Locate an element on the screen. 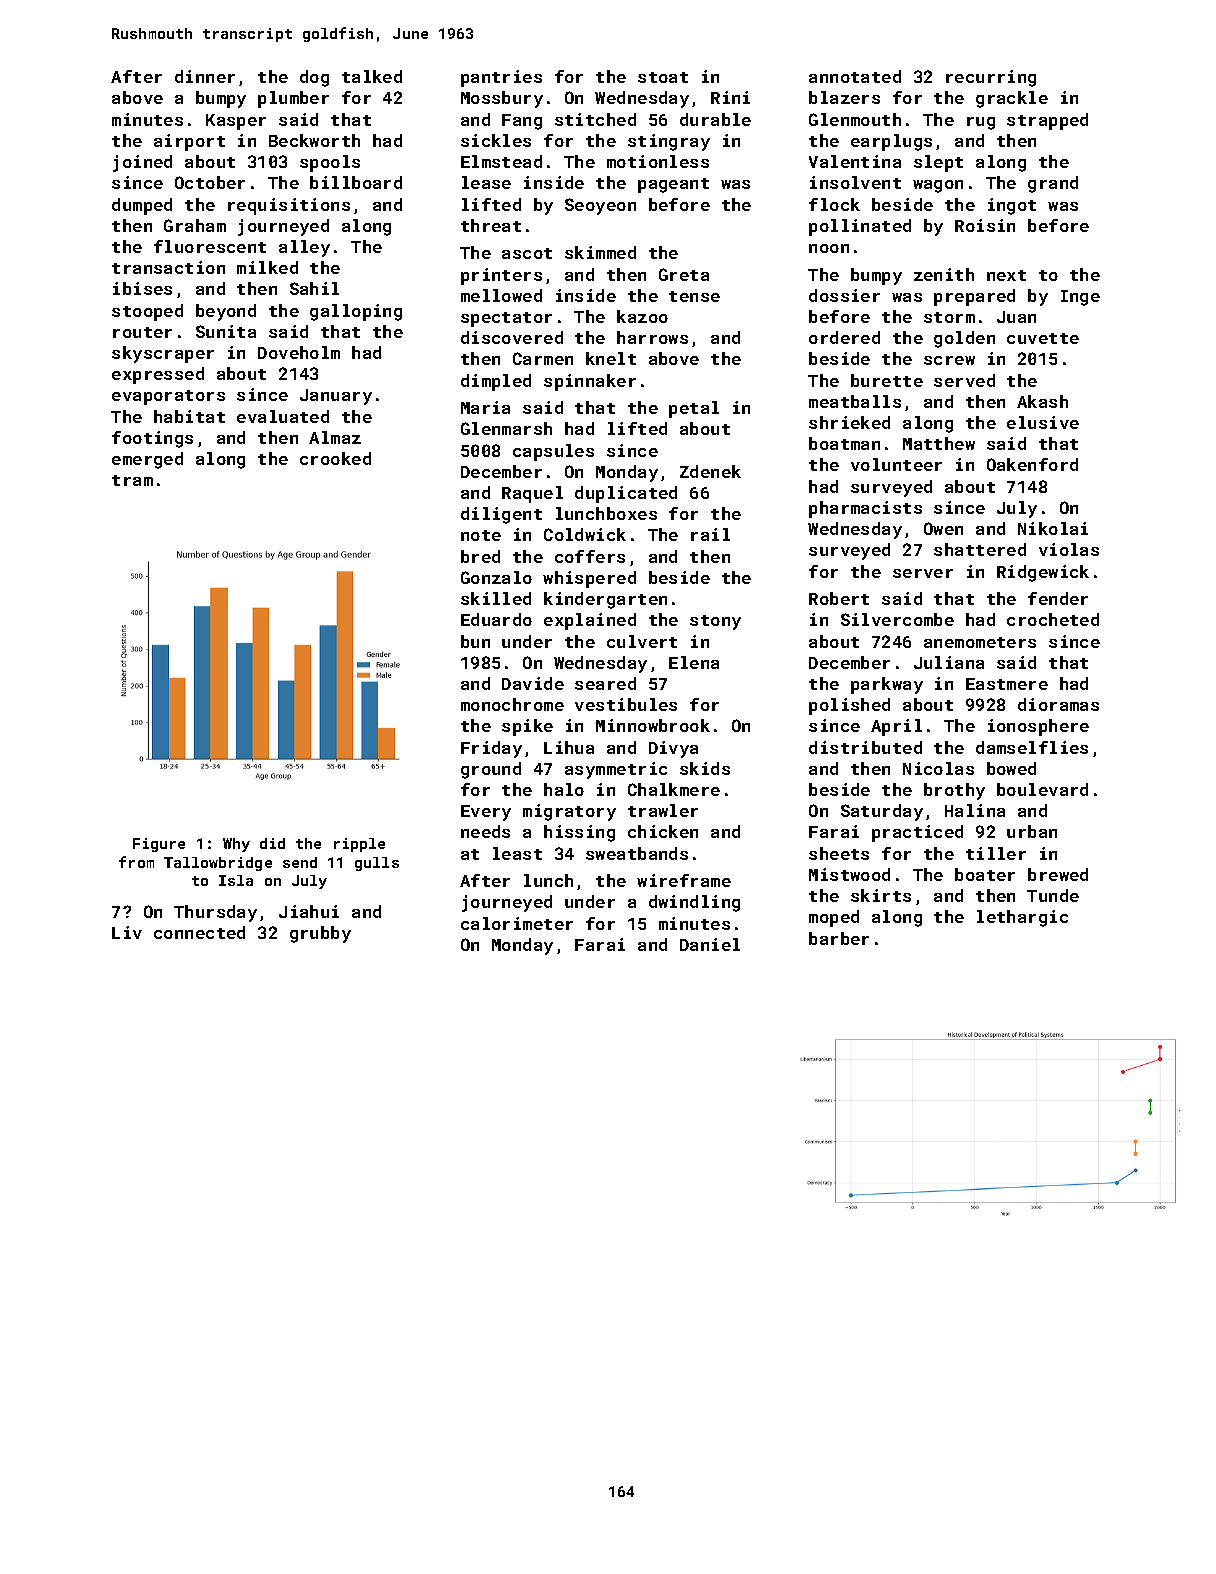 This screenshot has width=1216, height=1574. strapped is located at coordinates (1047, 121).
